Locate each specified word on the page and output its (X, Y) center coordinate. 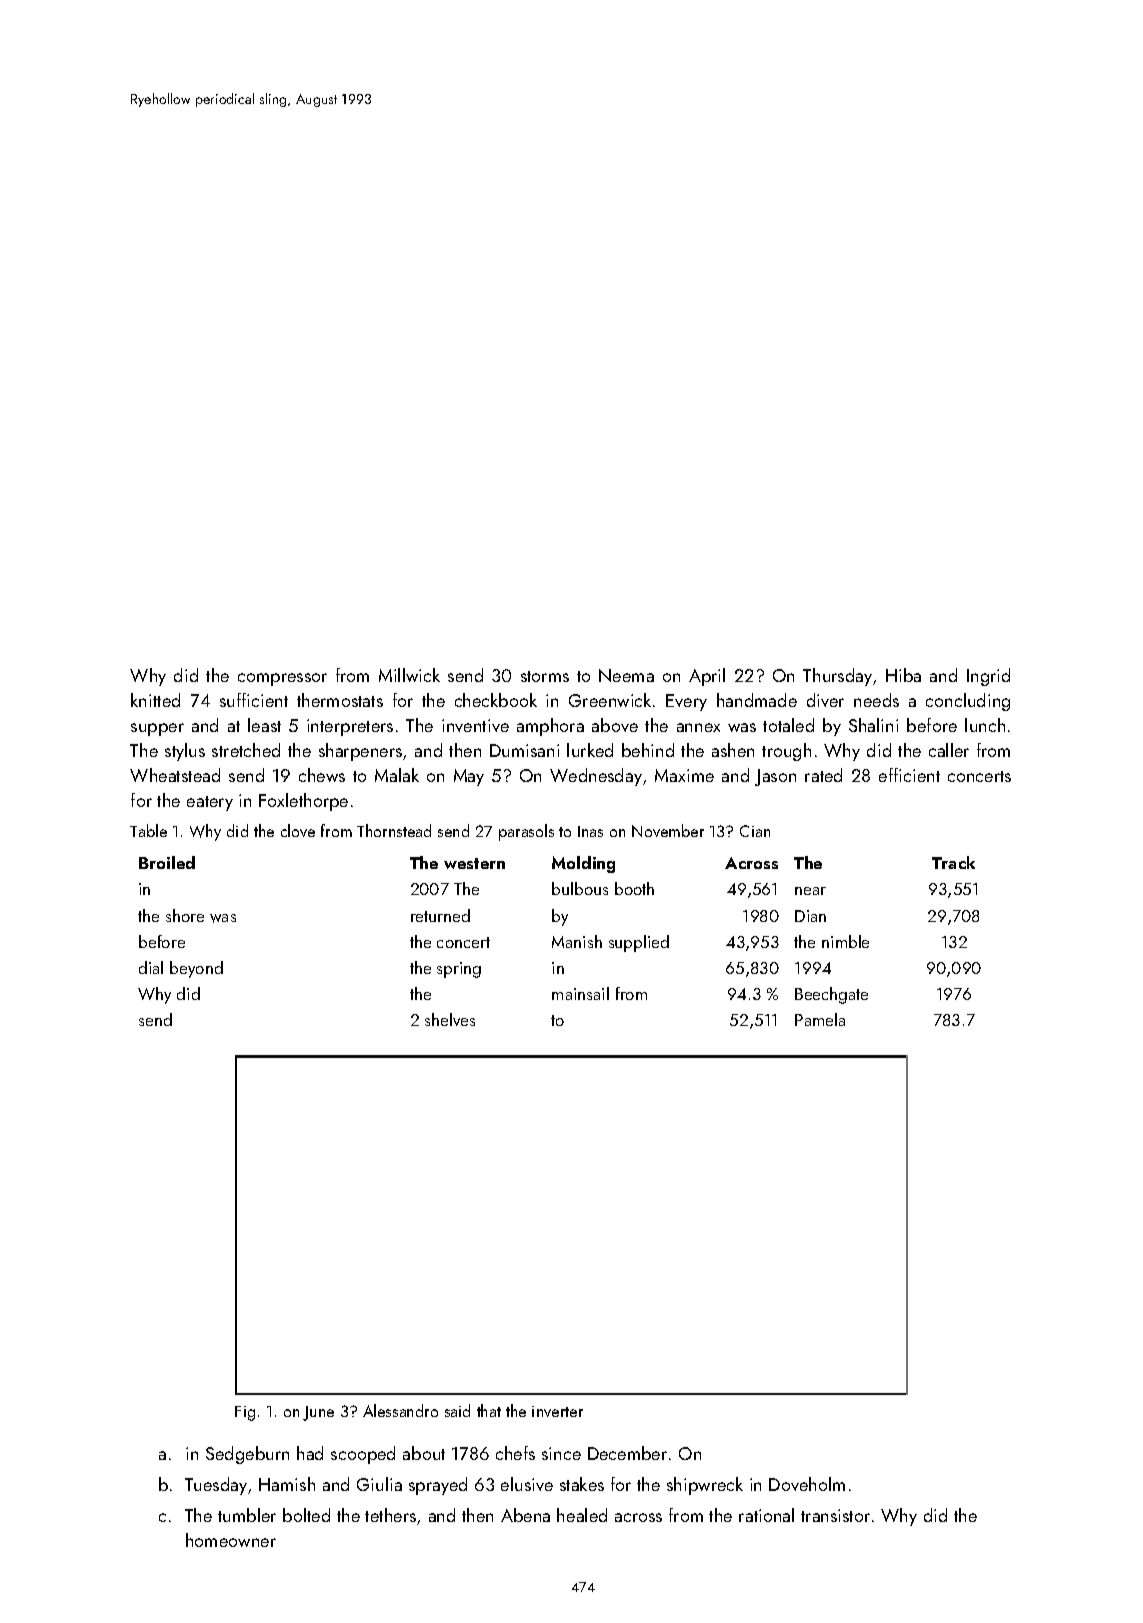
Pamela (820, 1019)
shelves (450, 1019)
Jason (775, 777)
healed (582, 1515)
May (469, 777)
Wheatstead (175, 775)
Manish (577, 941)
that (489, 1410)
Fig (245, 1413)
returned (440, 915)
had (310, 1453)
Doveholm (807, 1484)
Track (953, 862)
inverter (557, 1411)
